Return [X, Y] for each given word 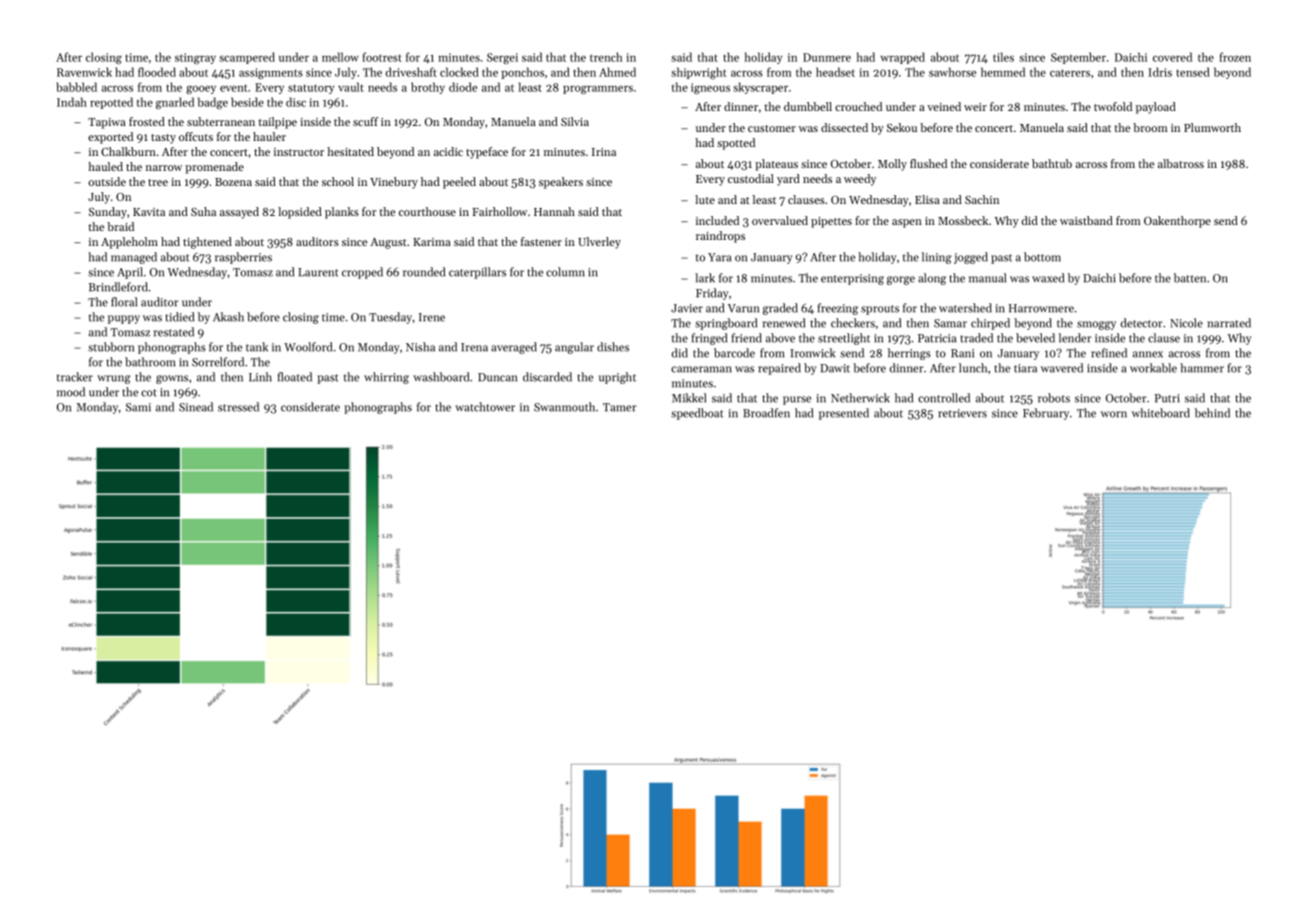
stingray [195, 58]
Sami [138, 407]
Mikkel [689, 398]
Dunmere [827, 57]
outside [107, 181]
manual [987, 278]
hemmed [1003, 72]
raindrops [720, 237]
